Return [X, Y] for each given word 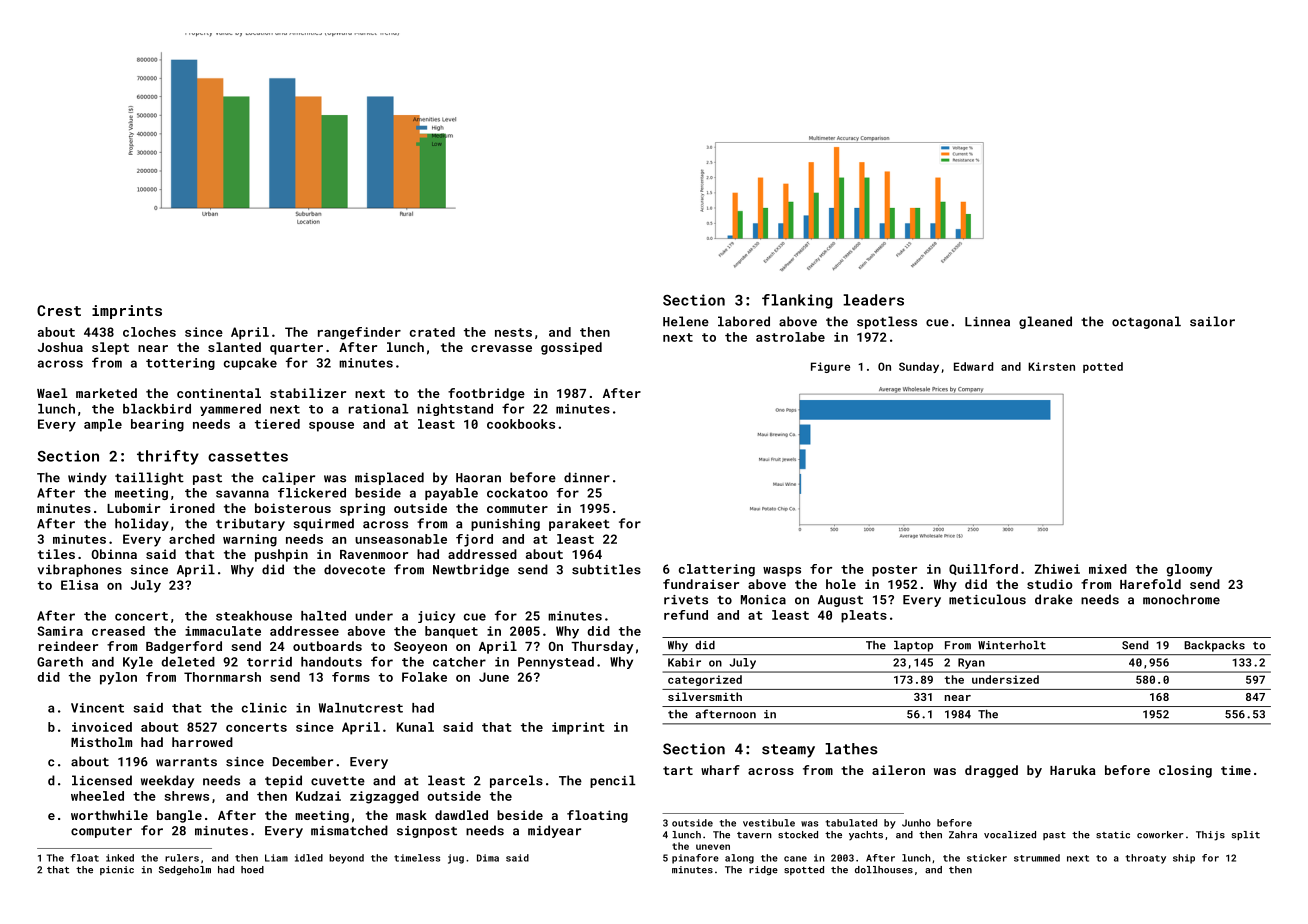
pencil [613, 781]
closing [1185, 771]
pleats [864, 616]
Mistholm [101, 742]
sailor [1212, 321]
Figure [830, 367]
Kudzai [318, 796]
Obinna [114, 554]
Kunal [415, 727]
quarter [296, 349]
